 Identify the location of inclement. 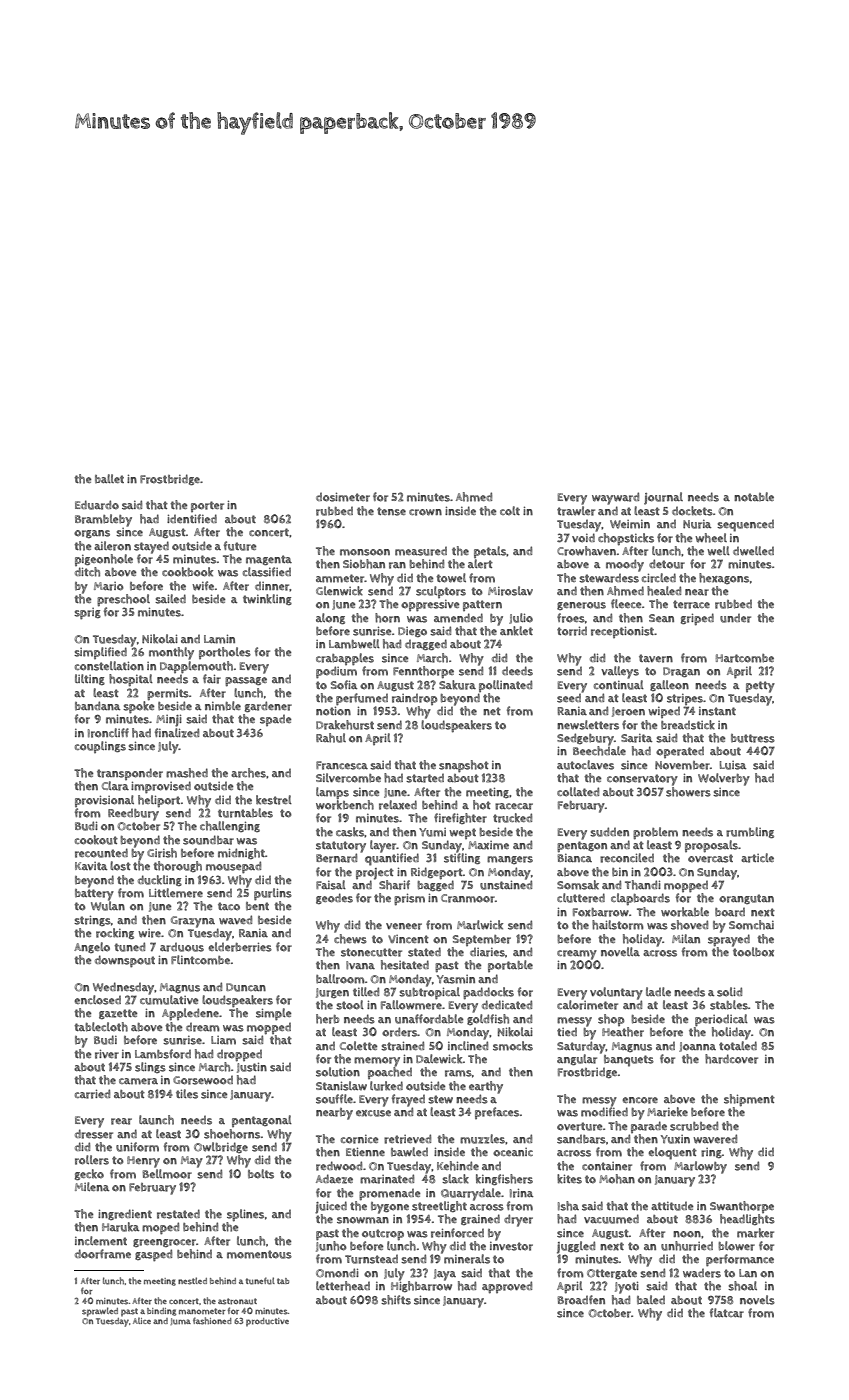
(101, 1241).
